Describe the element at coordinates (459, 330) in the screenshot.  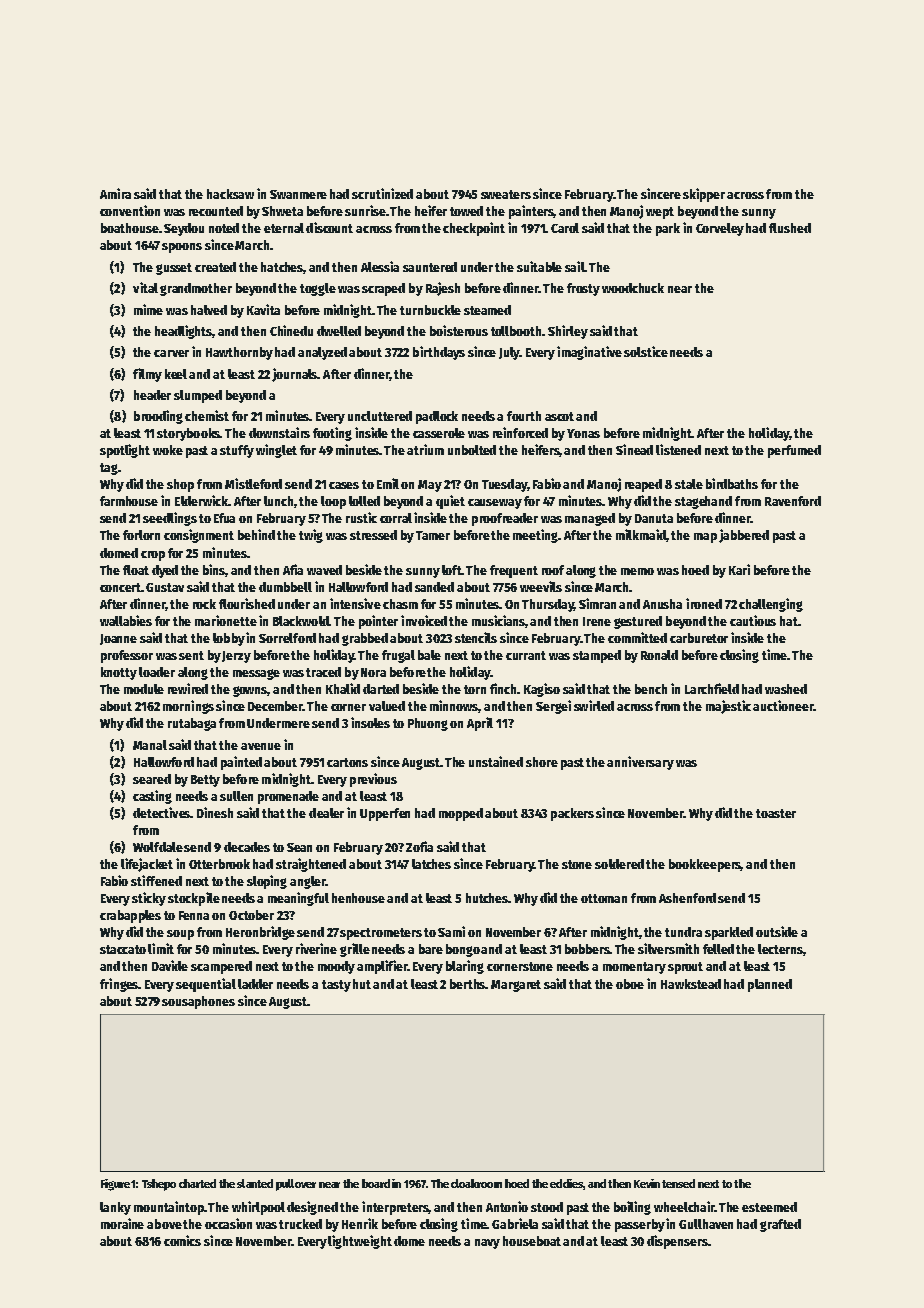
I see `boisterous` at that location.
